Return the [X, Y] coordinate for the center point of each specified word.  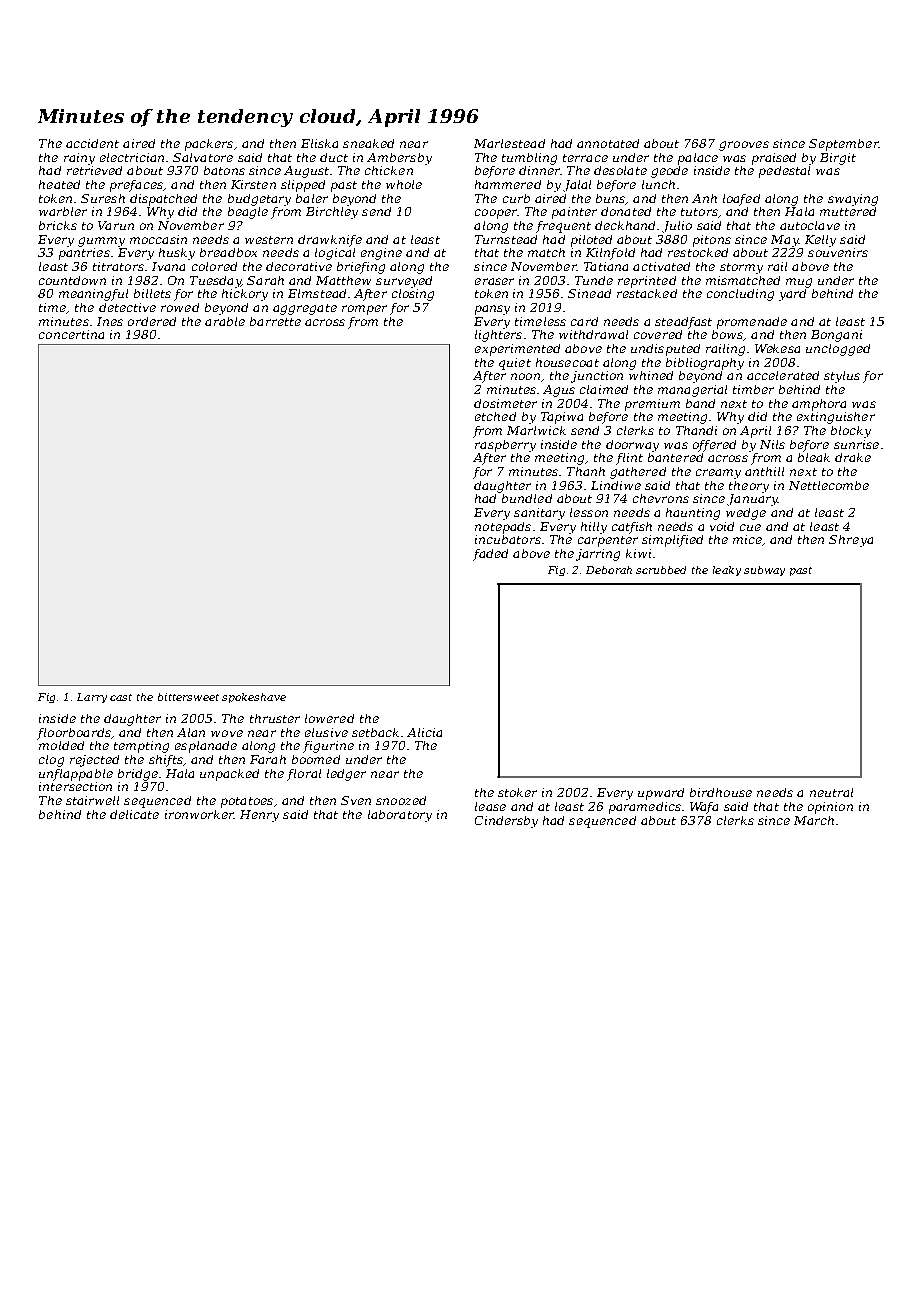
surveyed [404, 282]
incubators [508, 539]
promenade [752, 323]
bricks [58, 225]
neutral [831, 792]
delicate [134, 814]
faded [490, 555]
